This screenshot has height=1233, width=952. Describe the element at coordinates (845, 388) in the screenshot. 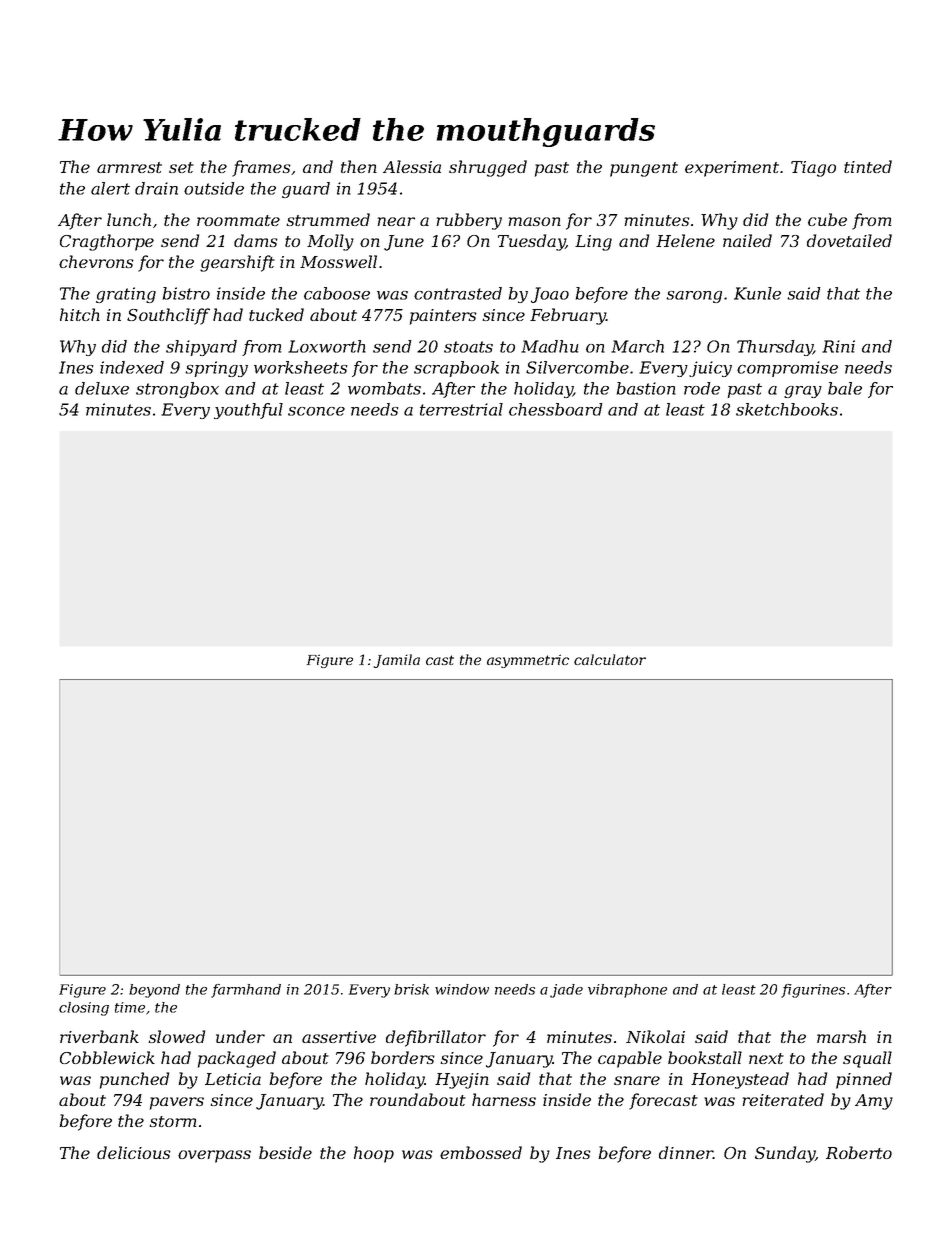

I see `bale` at that location.
